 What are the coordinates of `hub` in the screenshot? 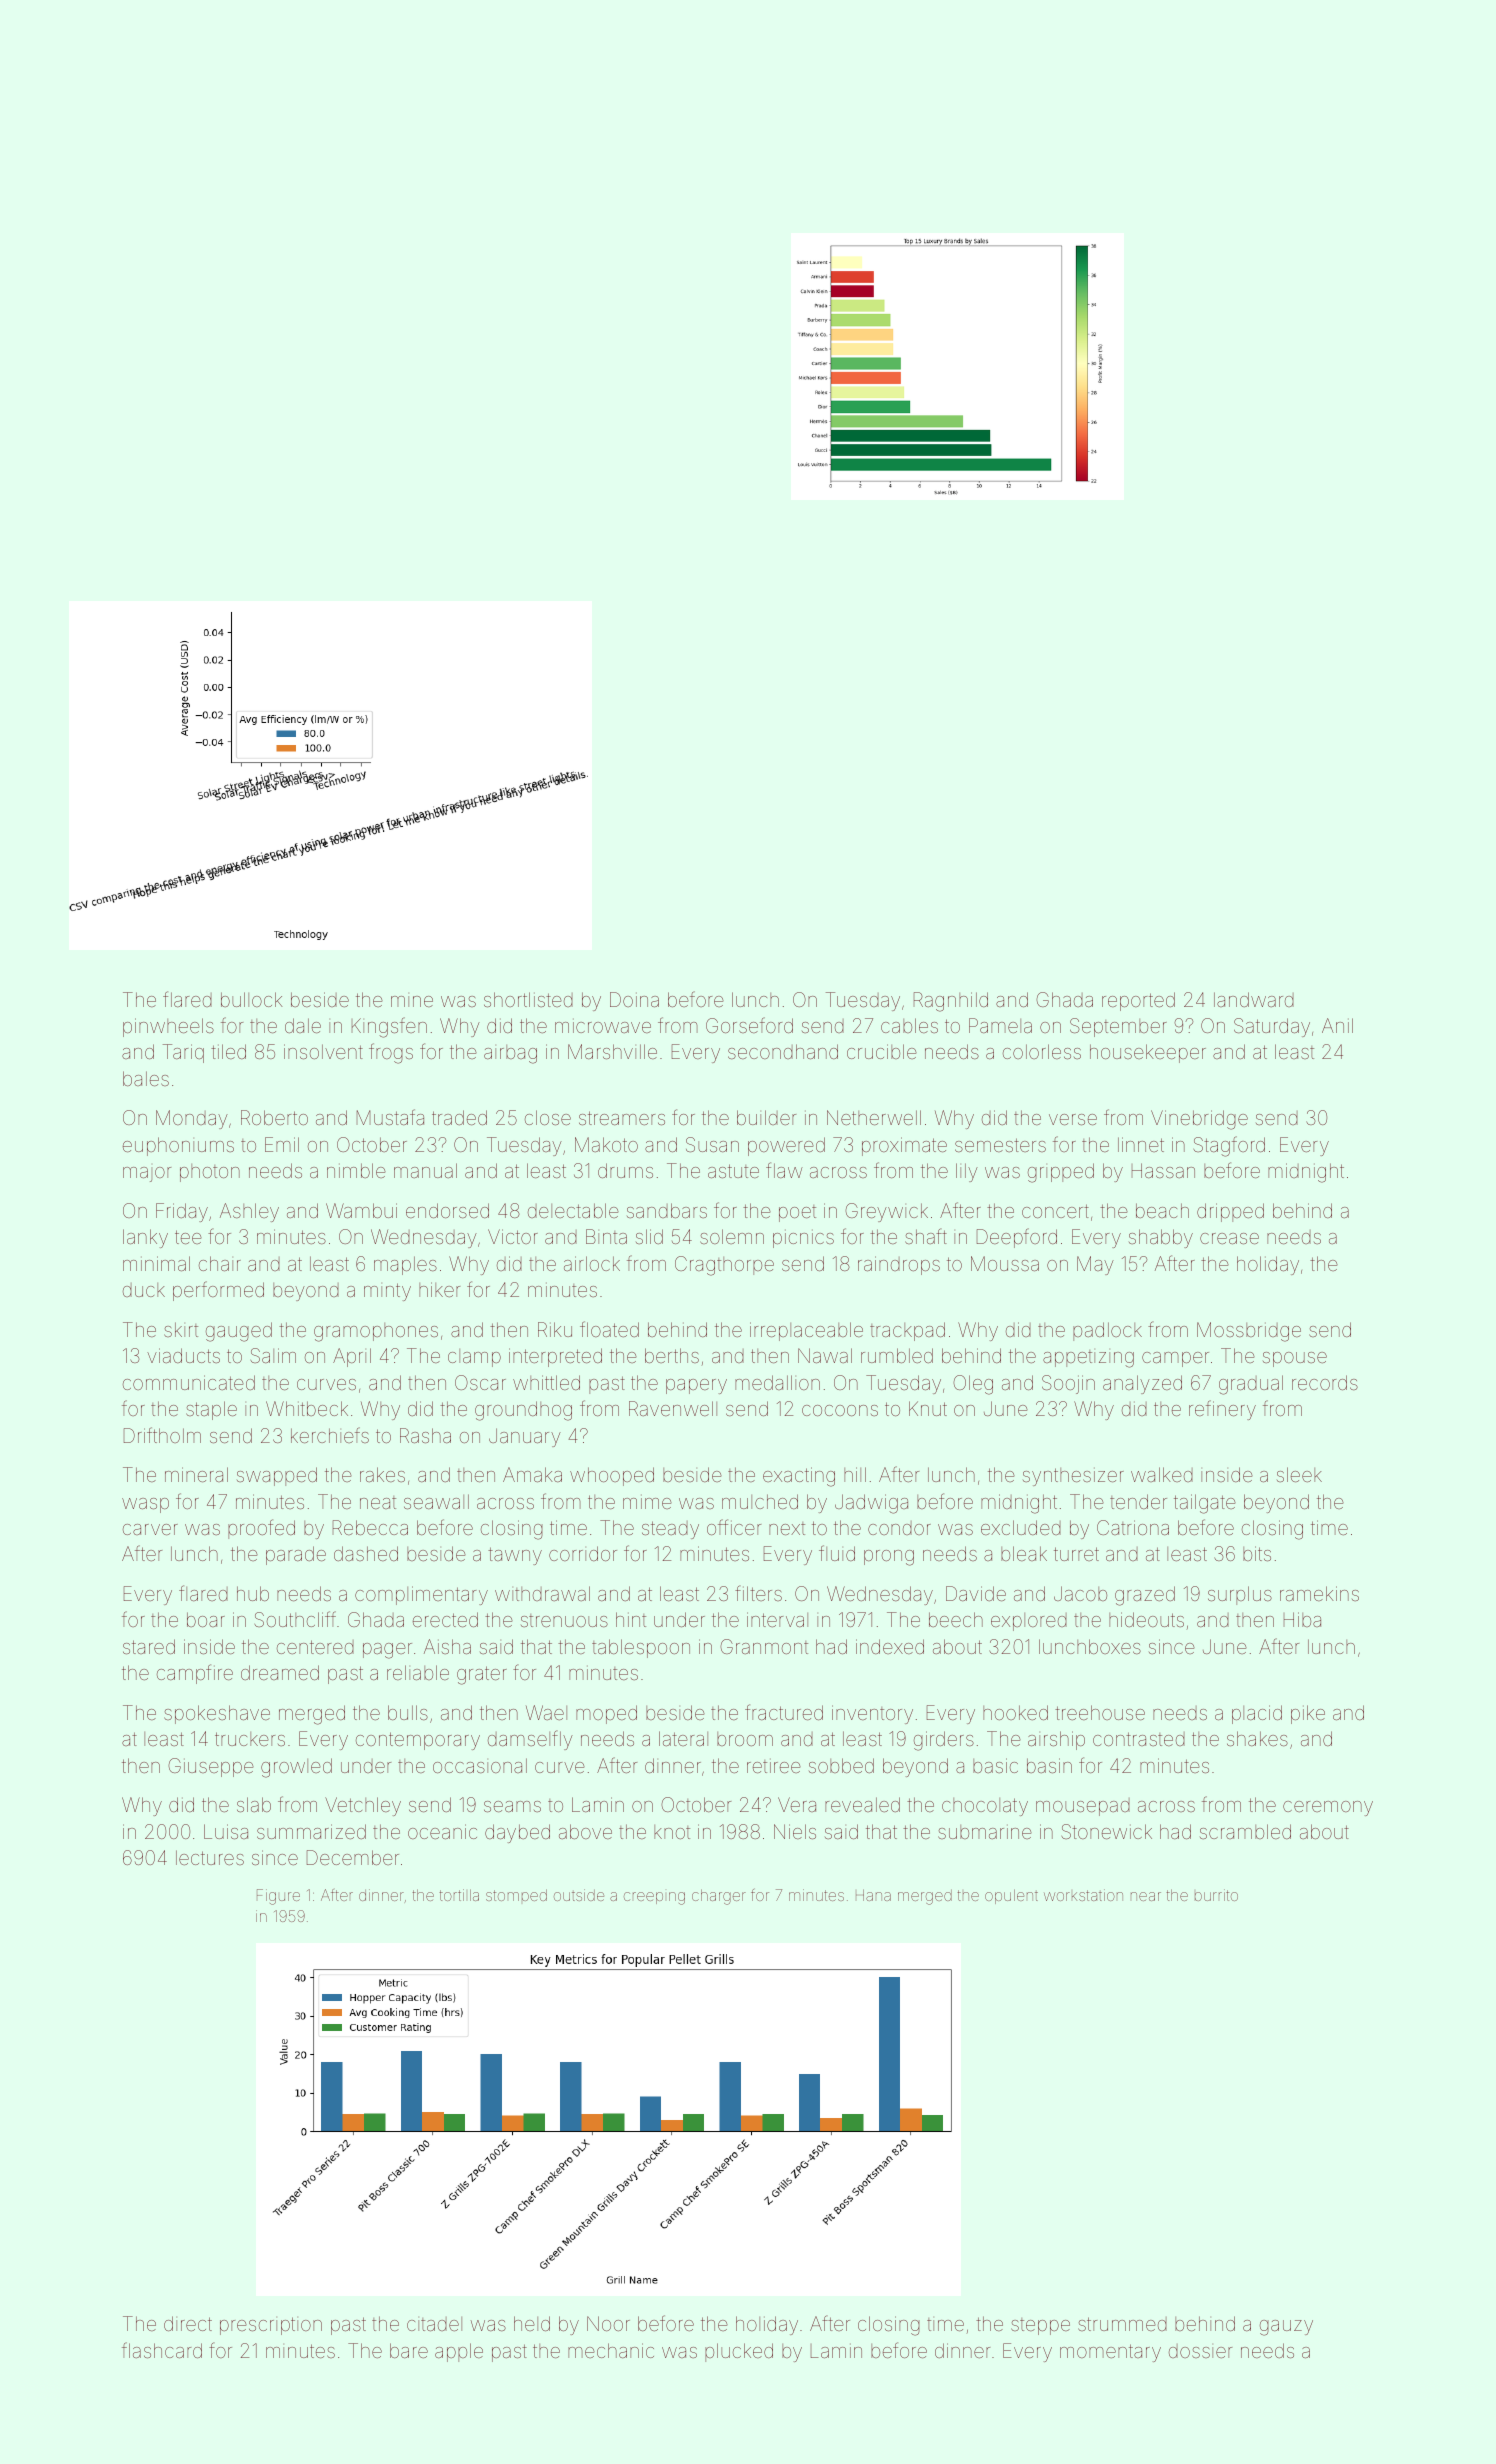 It's located at (253, 1593).
